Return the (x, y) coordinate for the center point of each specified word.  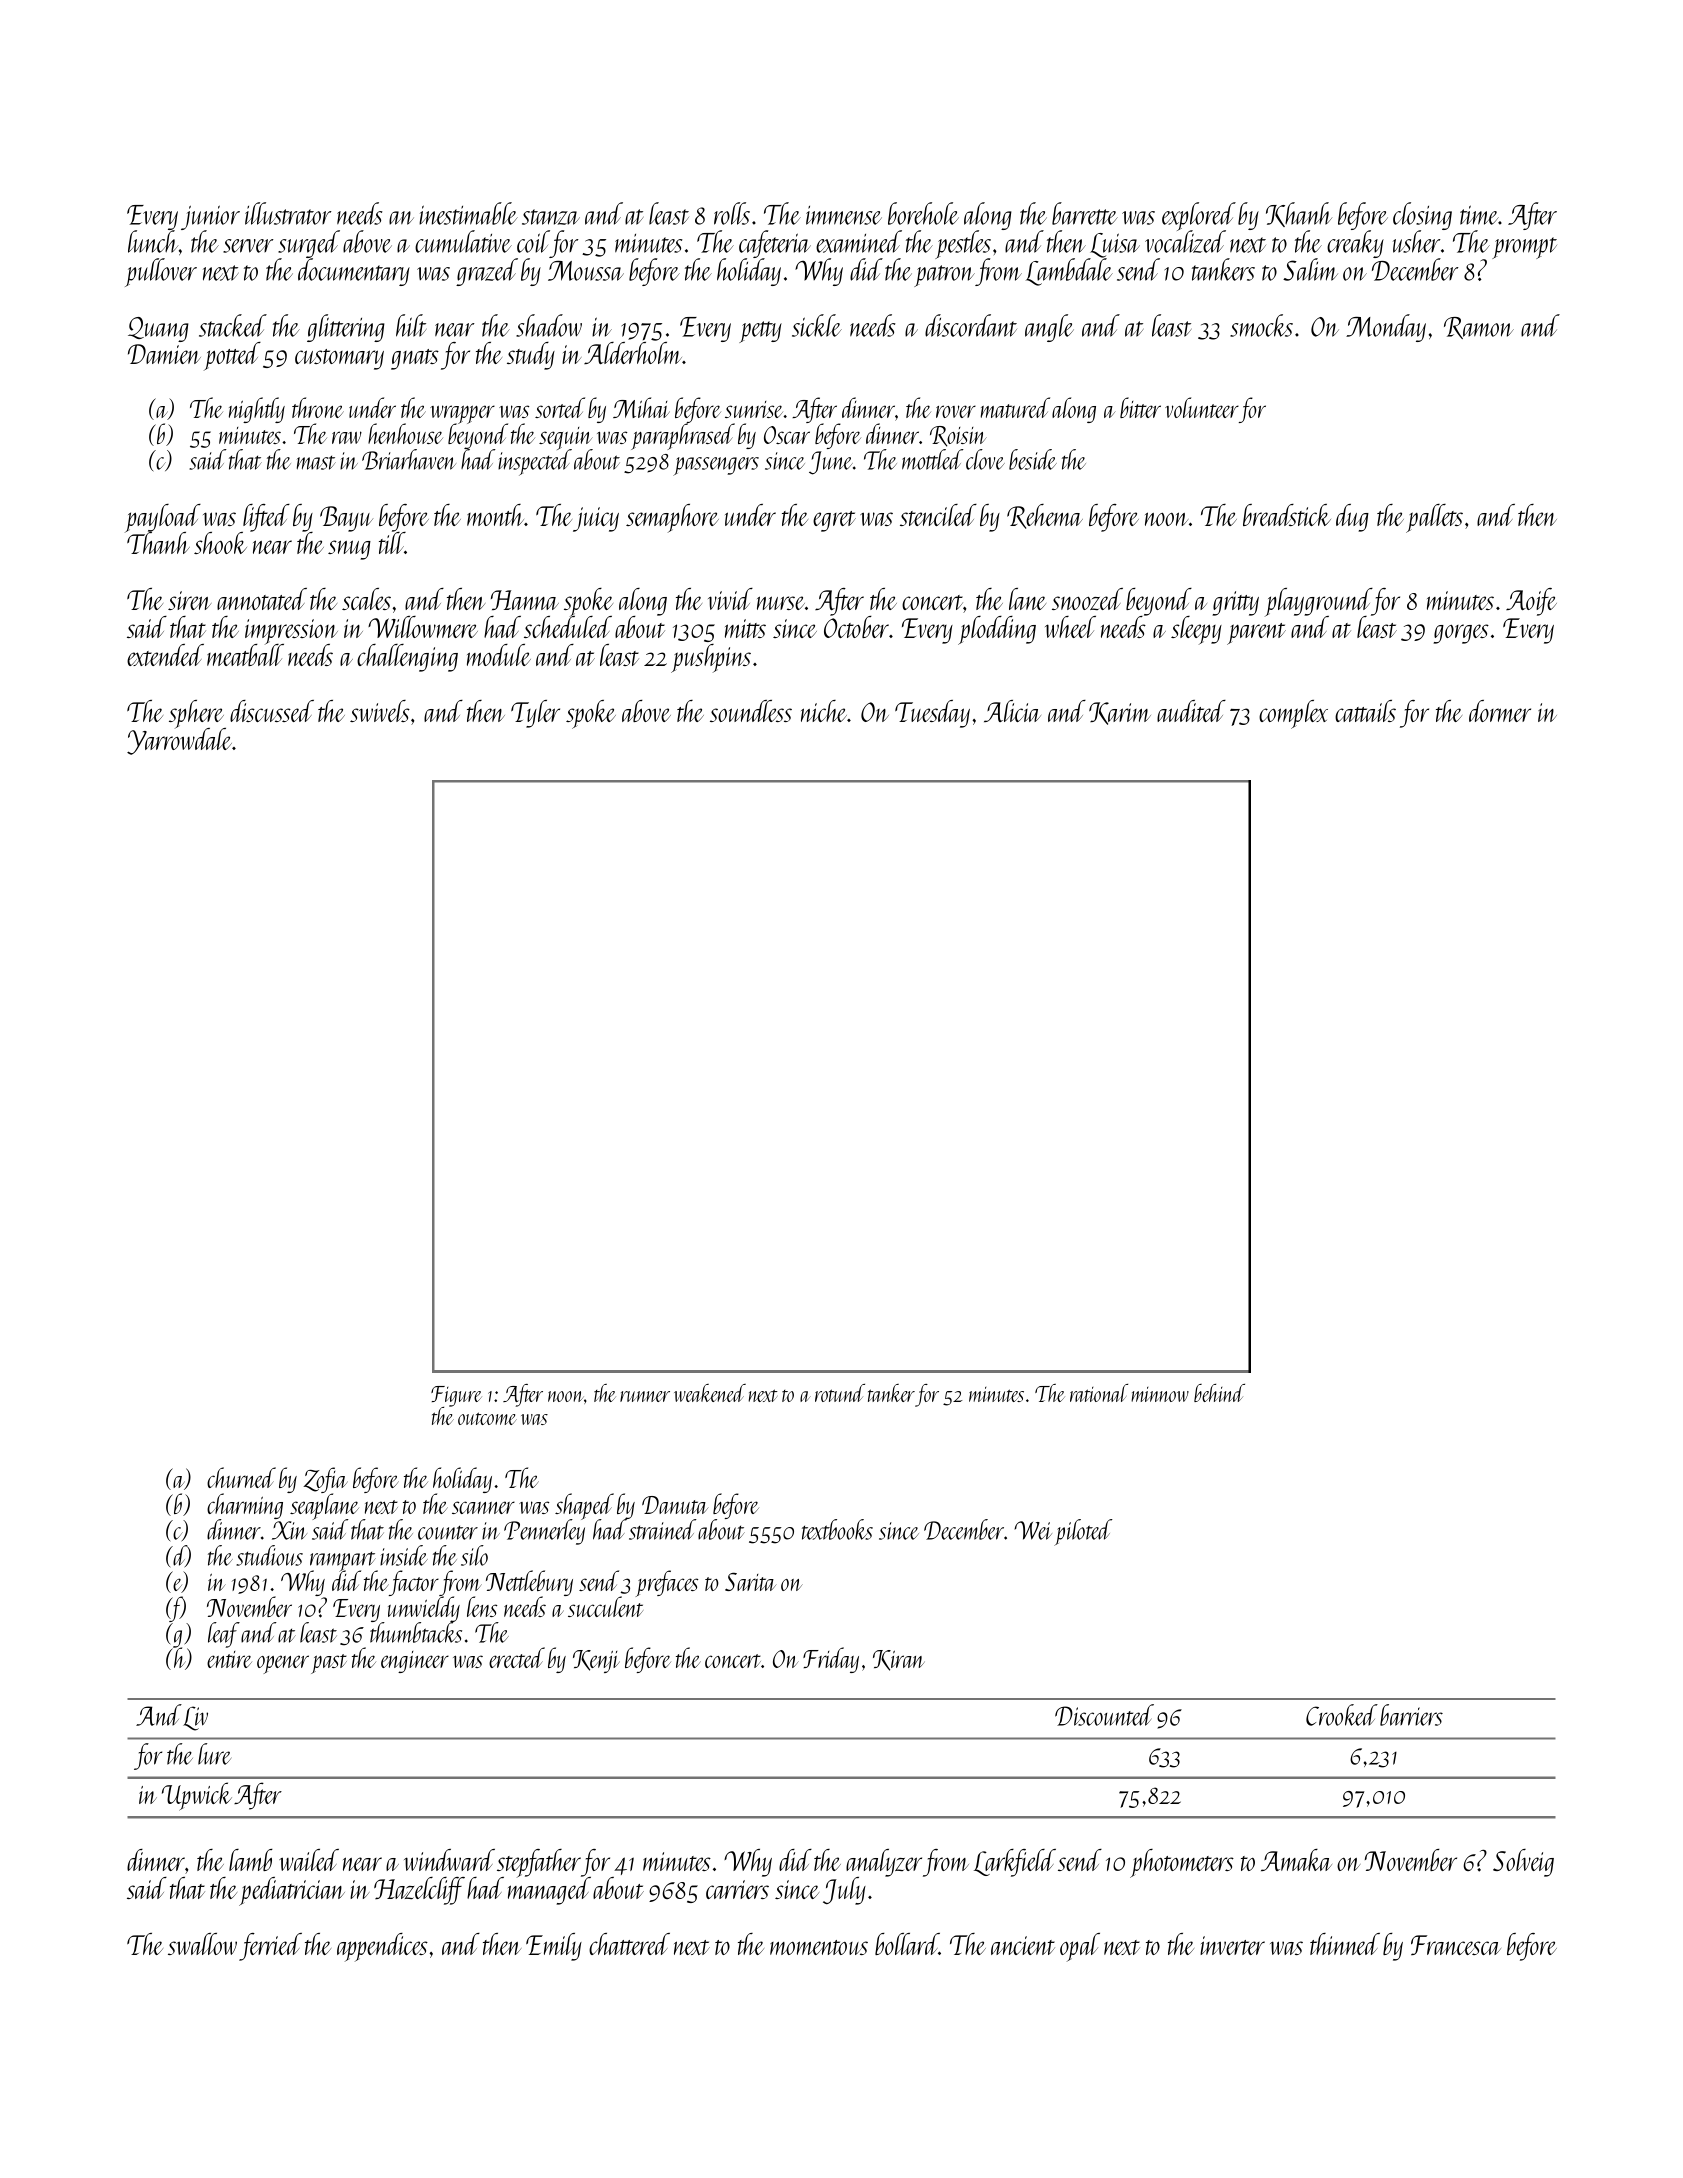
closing (1422, 216)
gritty (1235, 603)
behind (1219, 1393)
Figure (456, 1396)
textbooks (837, 1529)
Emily (554, 1947)
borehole (923, 213)
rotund (840, 1393)
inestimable (468, 213)
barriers (1411, 1715)
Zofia (325, 1480)
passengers (716, 466)
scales (366, 599)
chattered (629, 1944)
